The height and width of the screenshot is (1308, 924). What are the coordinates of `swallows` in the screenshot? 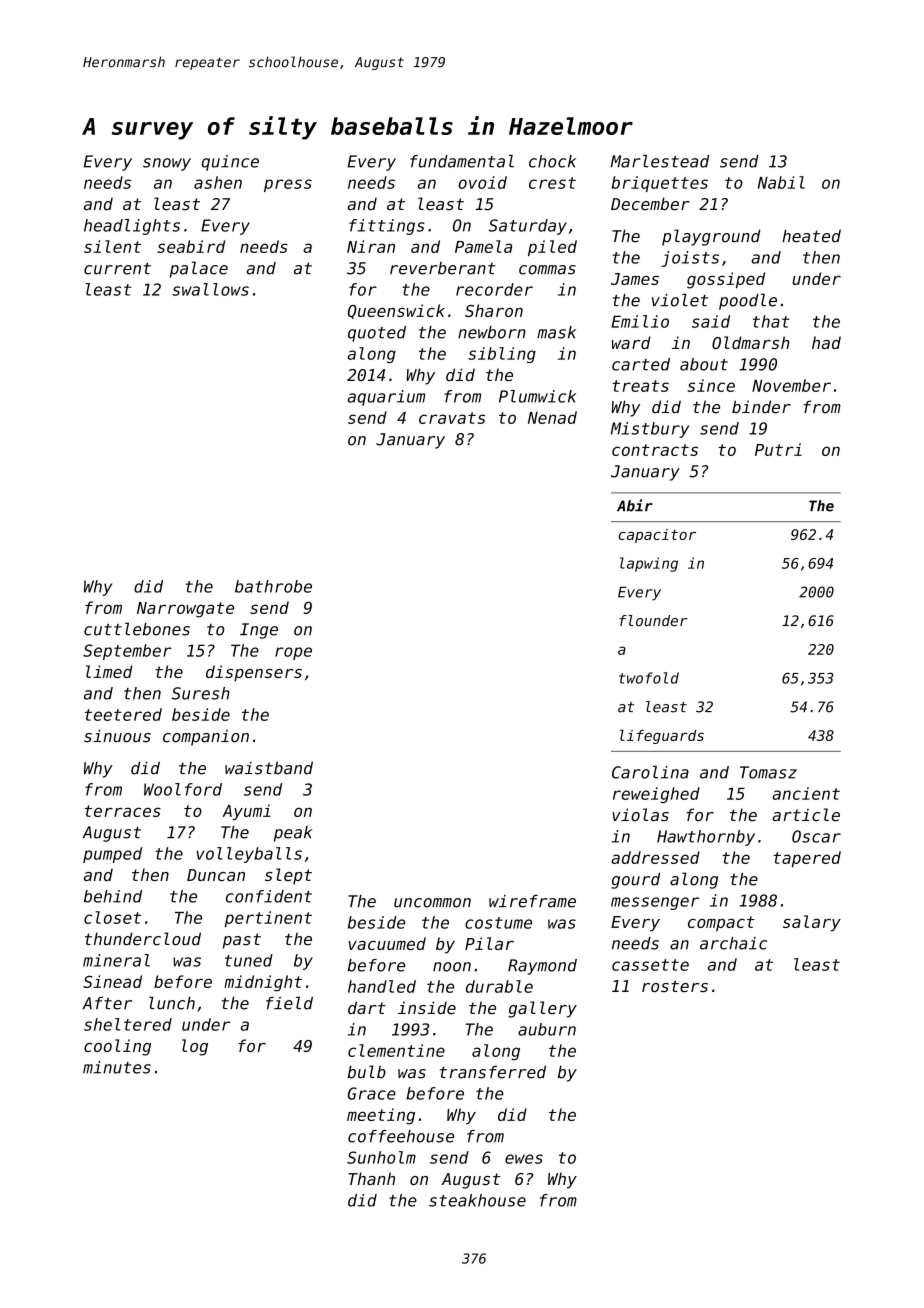 It's located at (210, 289).
